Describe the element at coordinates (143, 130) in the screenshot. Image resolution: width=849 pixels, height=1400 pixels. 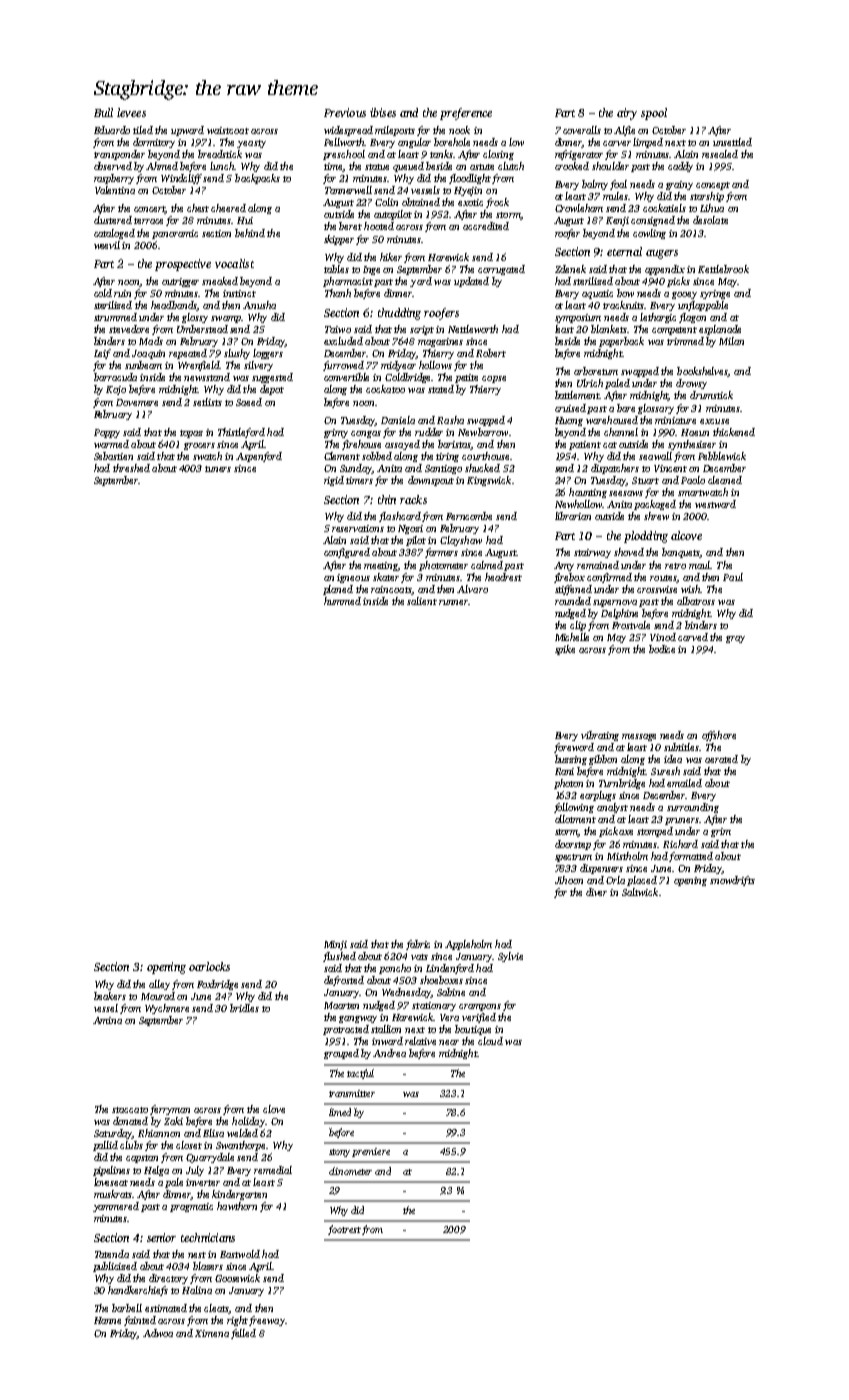
I see `tiled` at that location.
